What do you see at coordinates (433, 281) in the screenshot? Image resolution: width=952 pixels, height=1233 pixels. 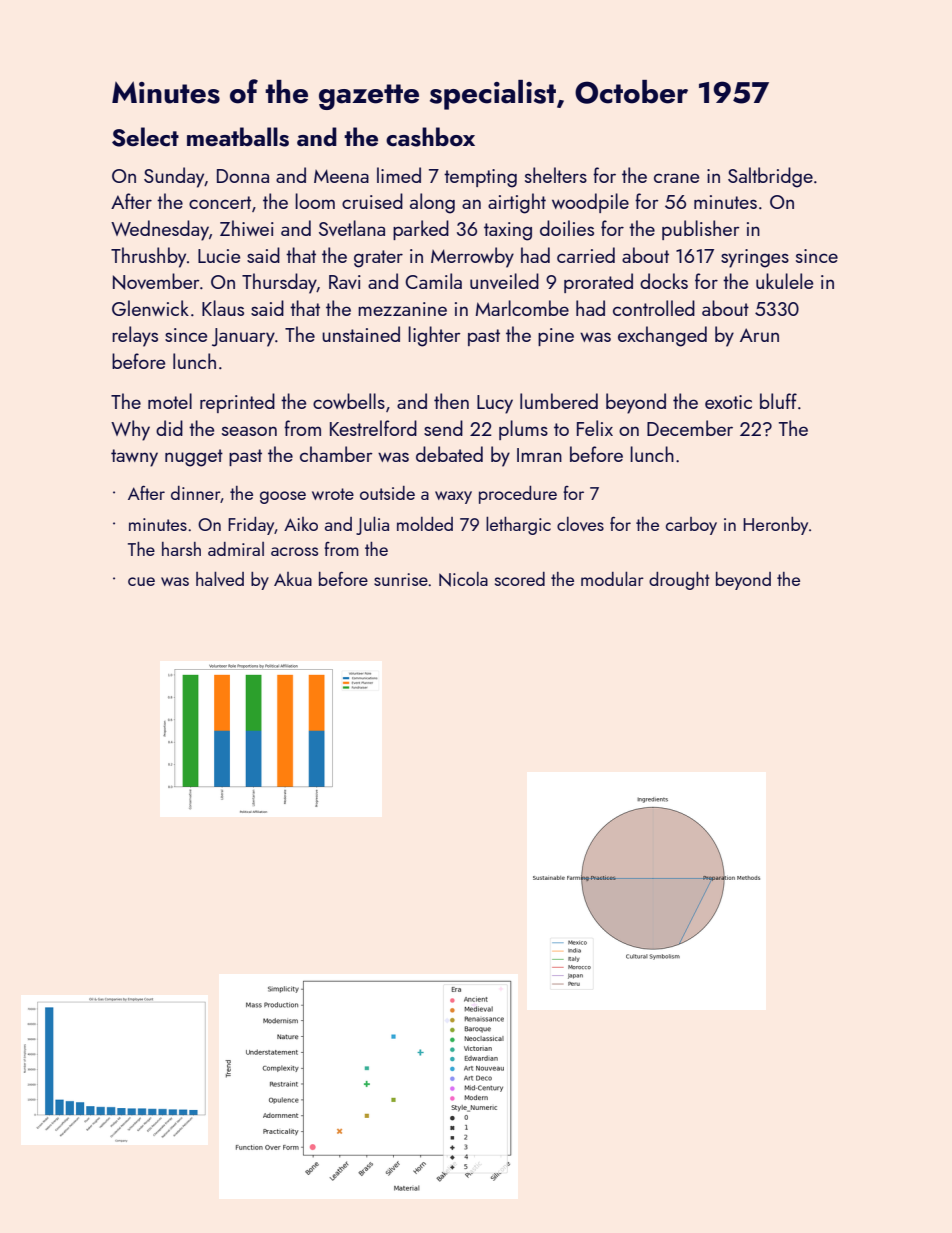 I see `Camila` at bounding box center [433, 281].
